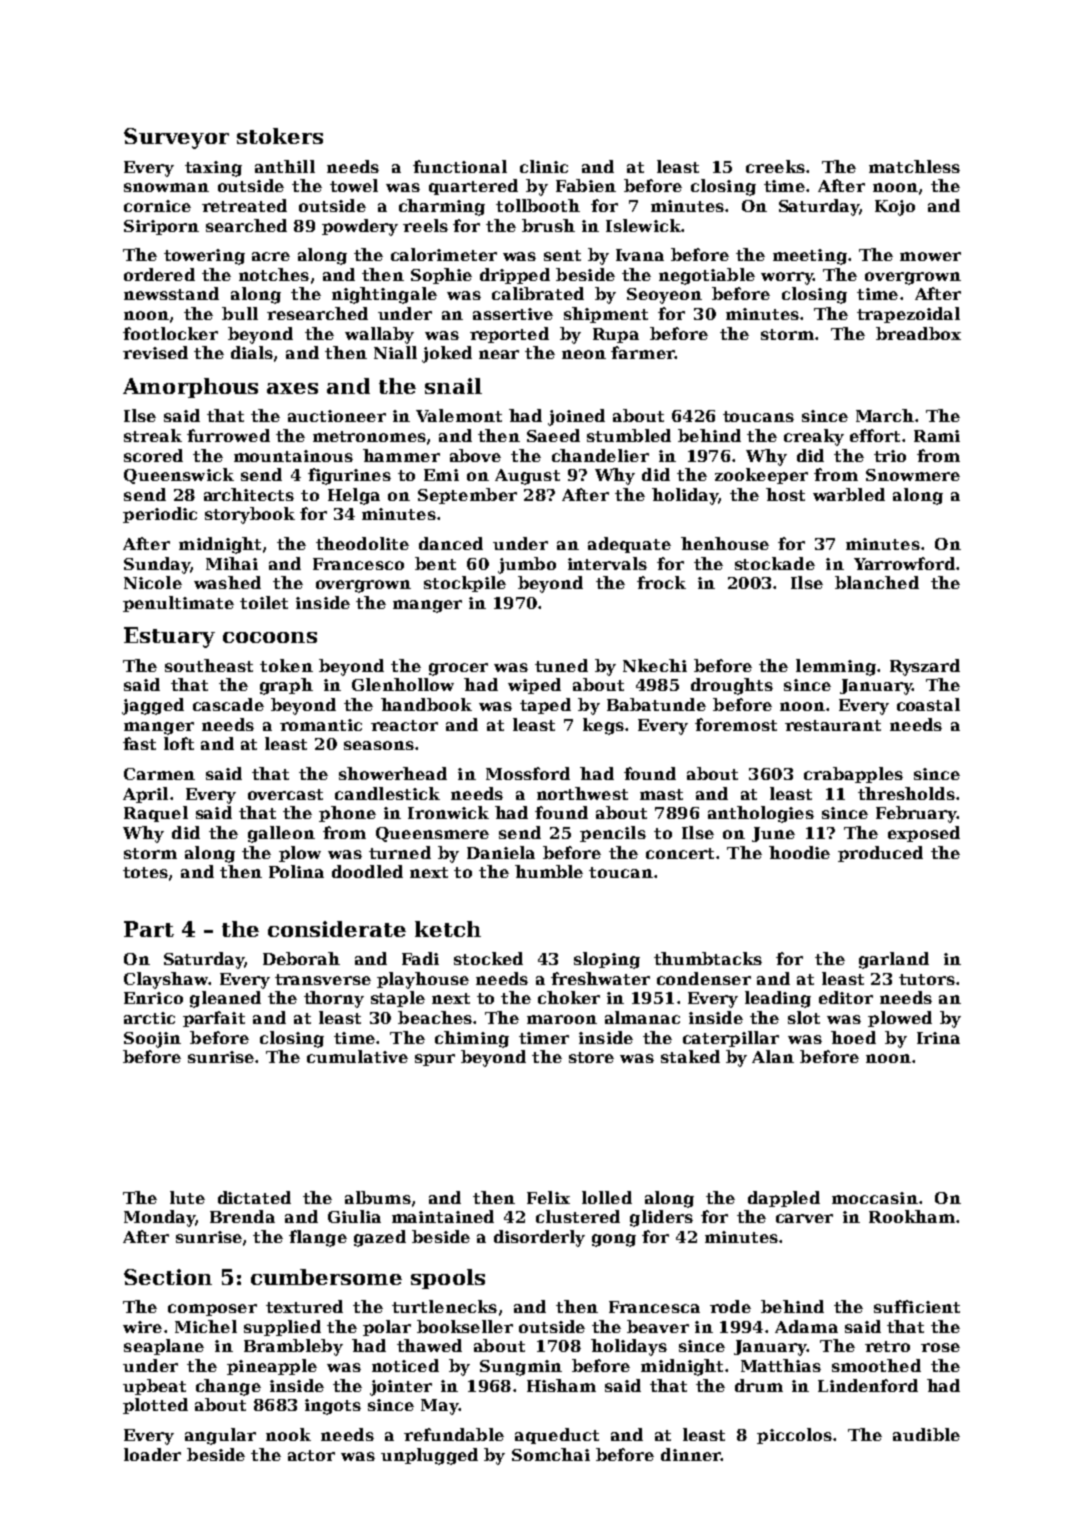  Describe the element at coordinates (799, 852) in the image. I see `hoodie` at that location.
